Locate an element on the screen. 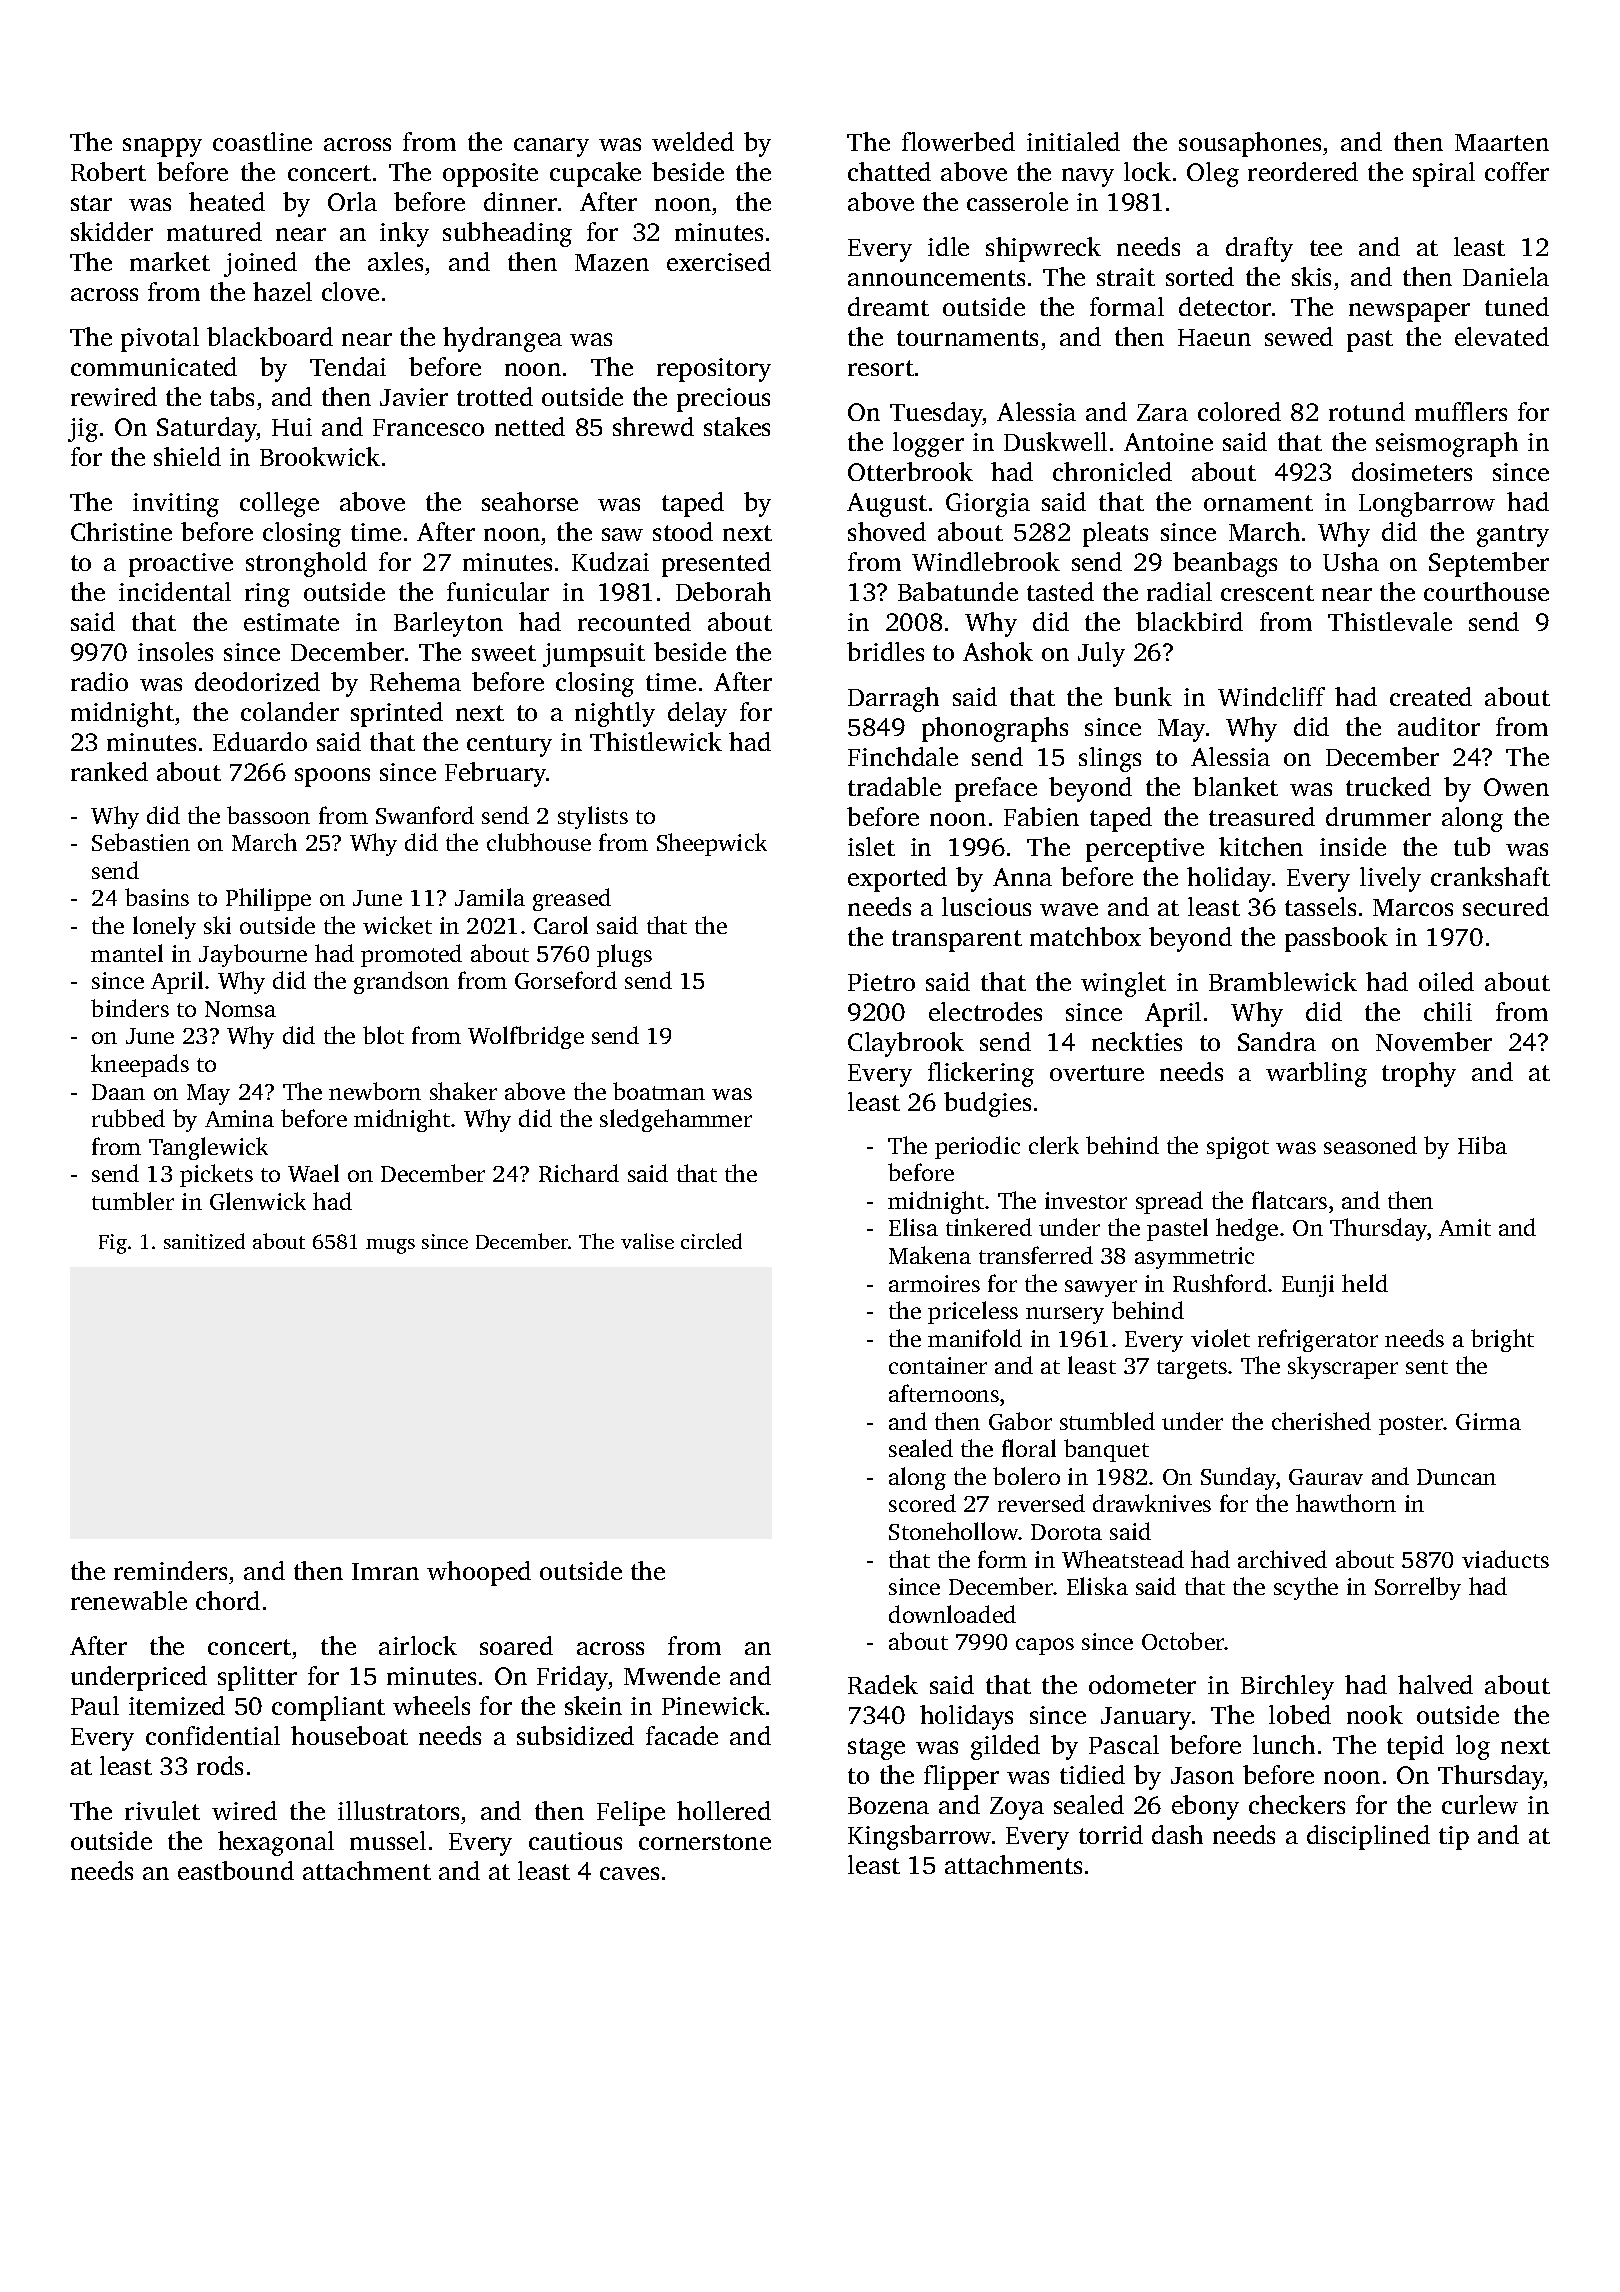 The image size is (1620, 2292). Mwende is located at coordinates (672, 1675).
